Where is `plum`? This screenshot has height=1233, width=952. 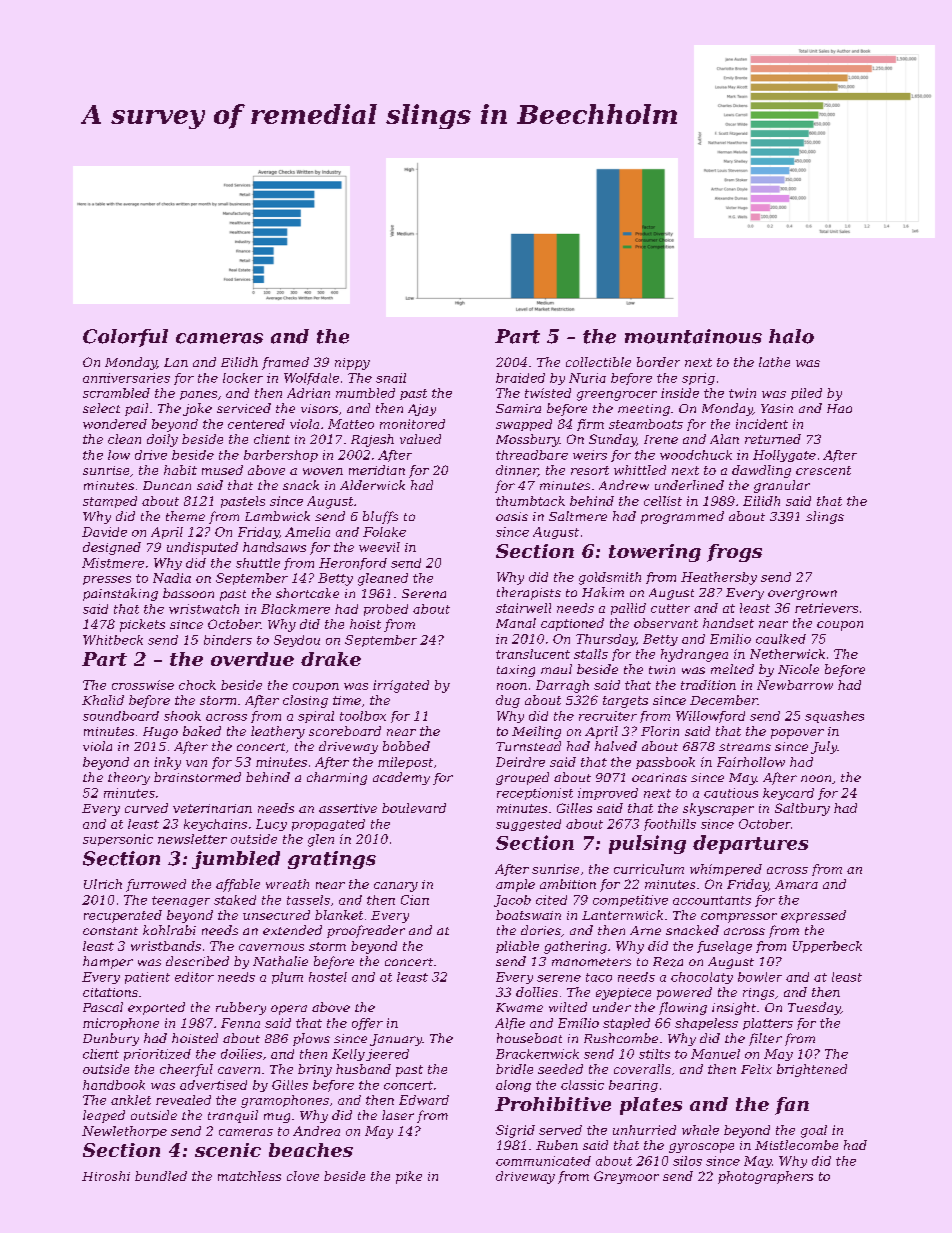 plum is located at coordinates (287, 978).
